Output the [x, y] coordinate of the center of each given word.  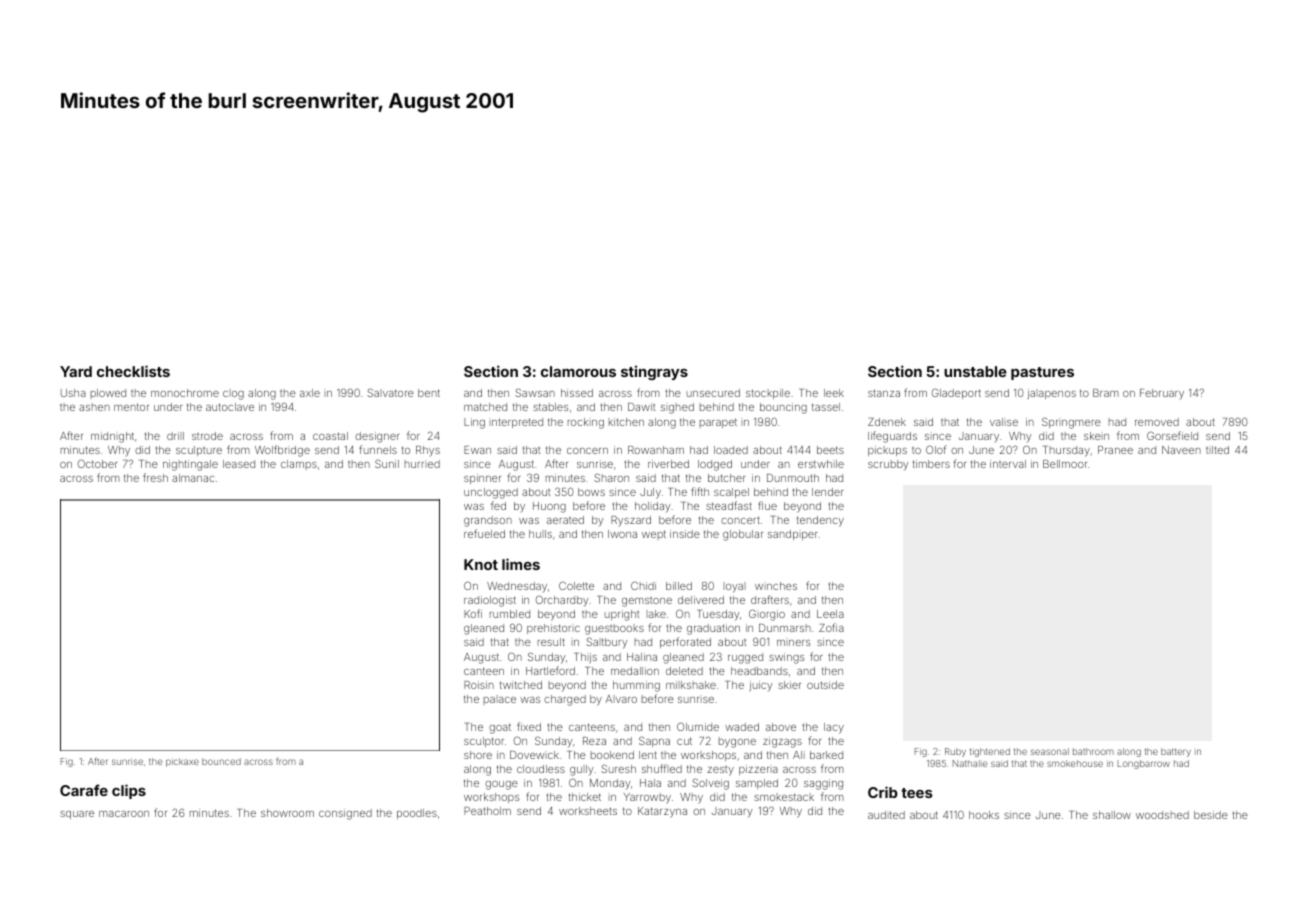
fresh [155, 477]
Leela [830, 614]
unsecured [713, 393]
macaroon [124, 814]
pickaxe [182, 762]
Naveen [1181, 450]
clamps [299, 465]
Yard [76, 371]
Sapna [654, 741]
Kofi [473, 613]
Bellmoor [1065, 464]
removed [1157, 422]
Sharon [611, 477]
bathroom [1093, 751]
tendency [820, 521]
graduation [713, 629]
